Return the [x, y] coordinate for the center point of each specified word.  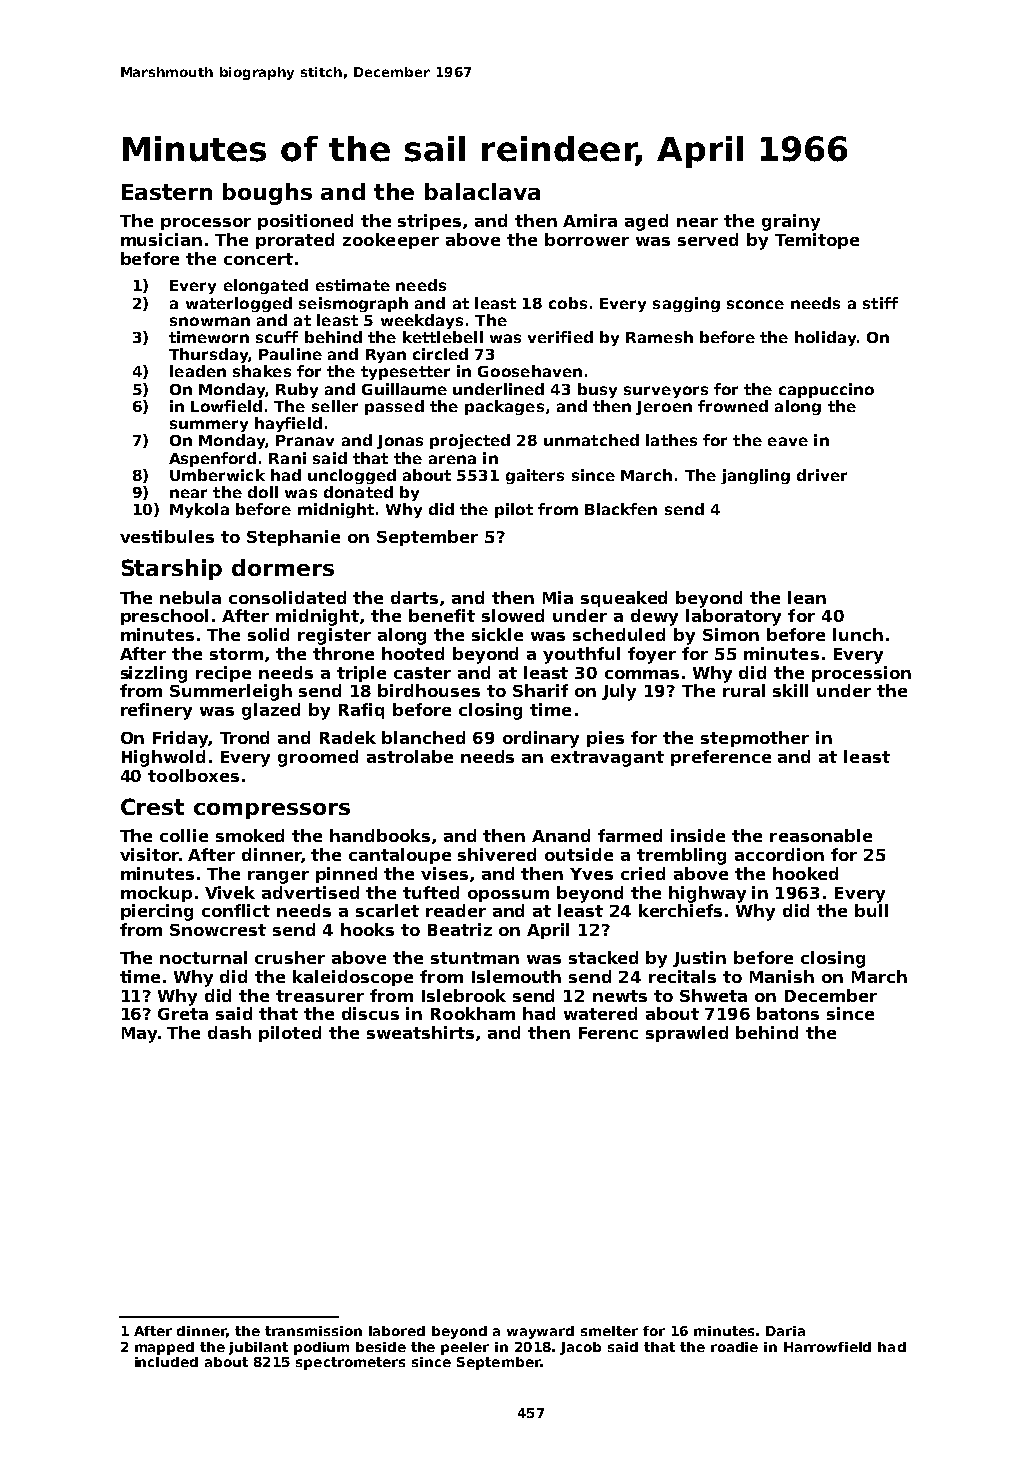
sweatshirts [420, 1032]
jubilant [258, 1348]
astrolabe [410, 756]
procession [861, 674]
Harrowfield [827, 1347]
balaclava [482, 191]
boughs [267, 194]
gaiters [535, 476]
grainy [791, 222]
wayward [540, 1332]
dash [229, 1032]
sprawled [687, 1034]
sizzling [154, 674]
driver [822, 475]
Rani [287, 458]
